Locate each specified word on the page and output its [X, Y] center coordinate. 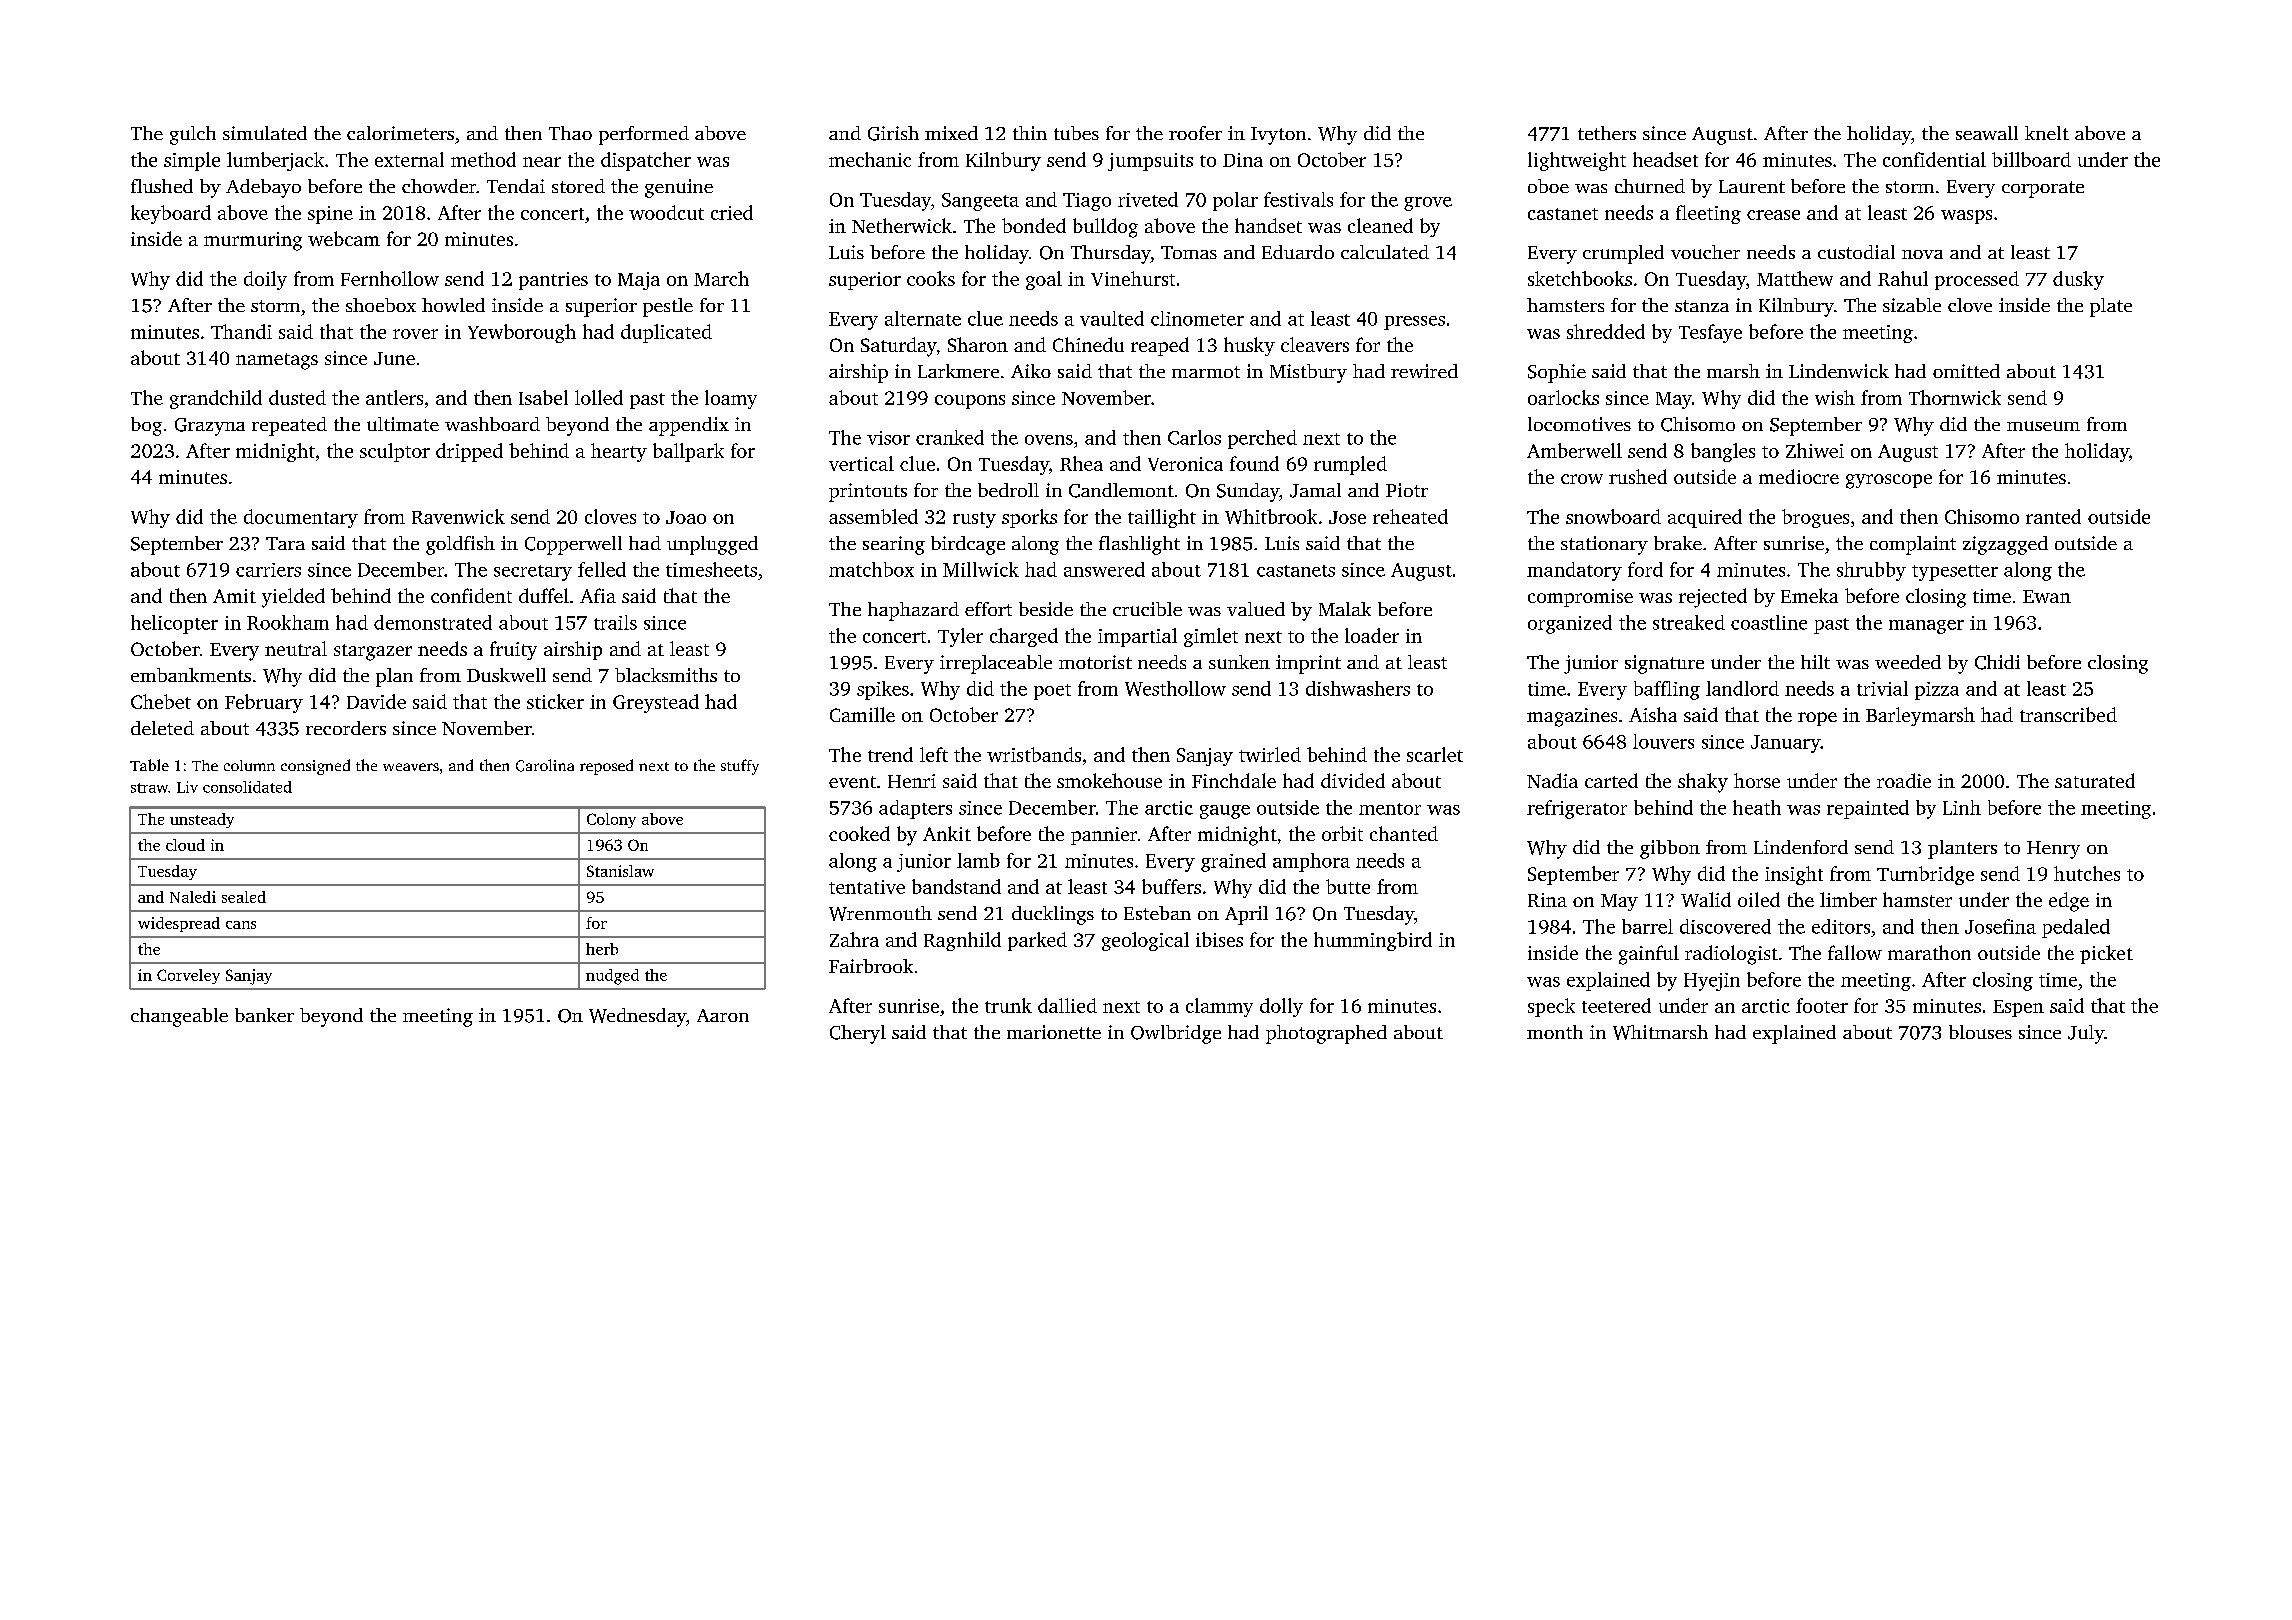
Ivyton [1278, 136]
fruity [513, 650]
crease [1773, 215]
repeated [289, 426]
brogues [1815, 518]
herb [602, 949]
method [483, 159]
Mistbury [1308, 373]
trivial [1882, 688]
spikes [883, 690]
